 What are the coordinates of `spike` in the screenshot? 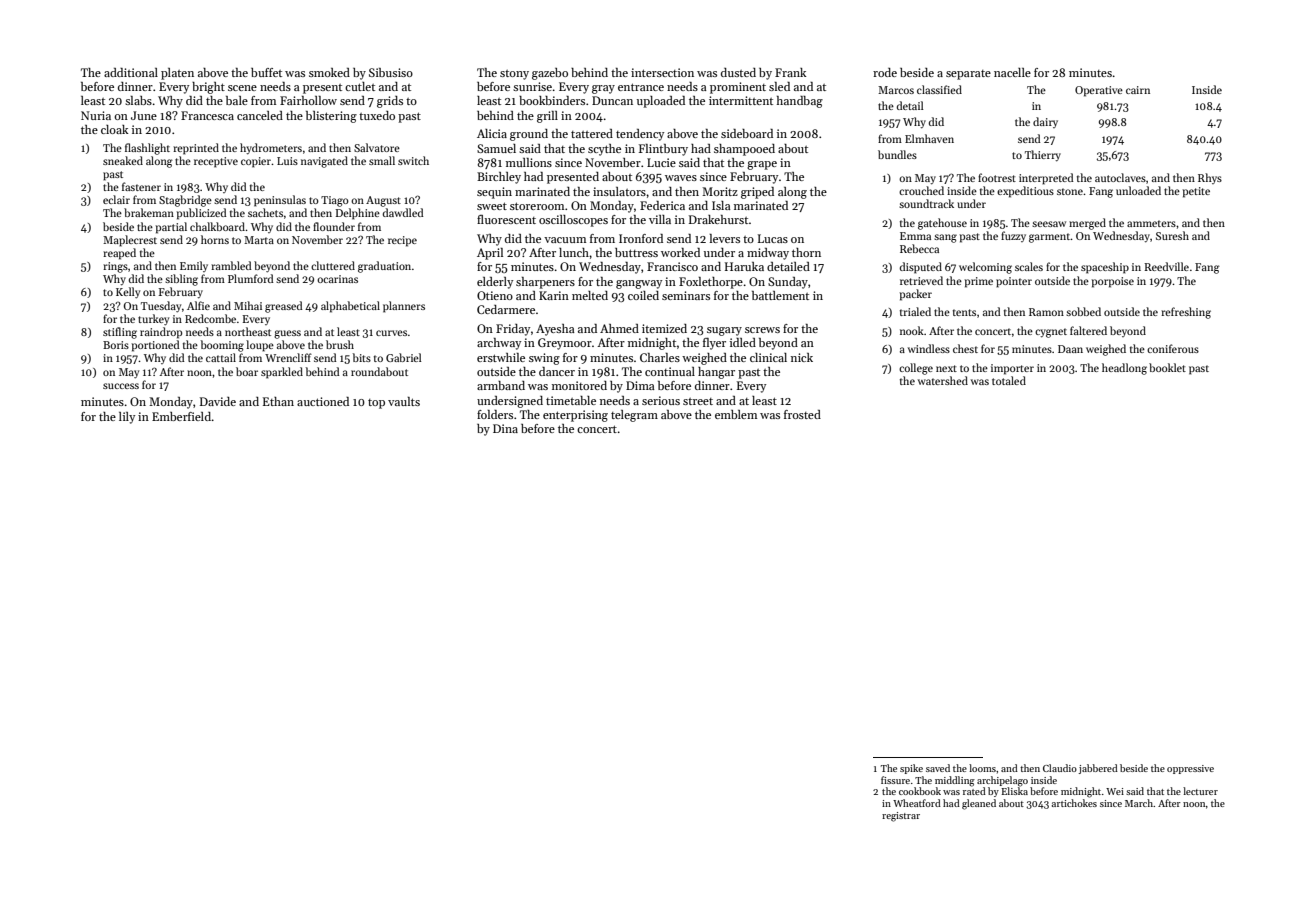 It's located at (911, 769).
